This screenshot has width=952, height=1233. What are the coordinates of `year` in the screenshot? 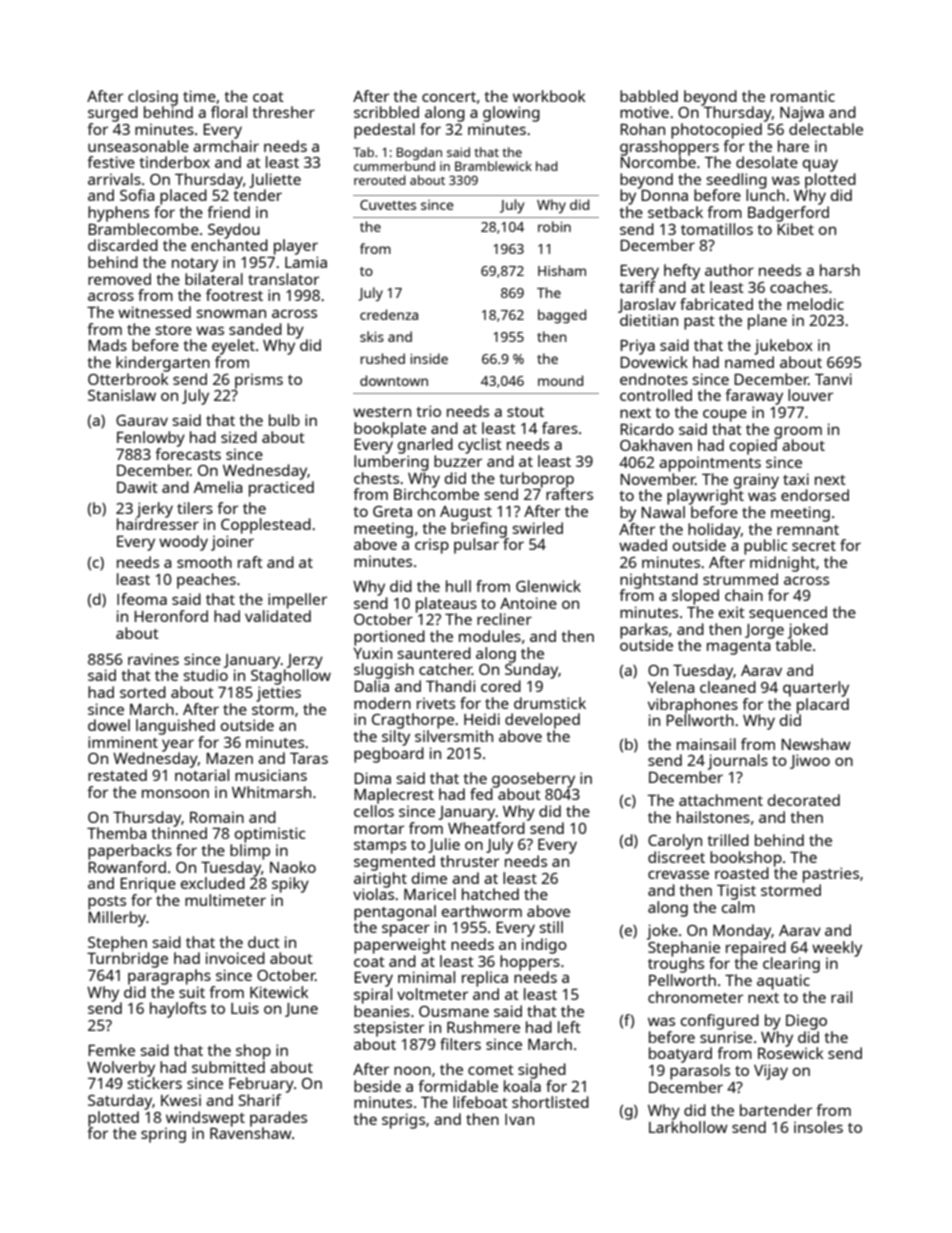 It's located at (178, 745).
